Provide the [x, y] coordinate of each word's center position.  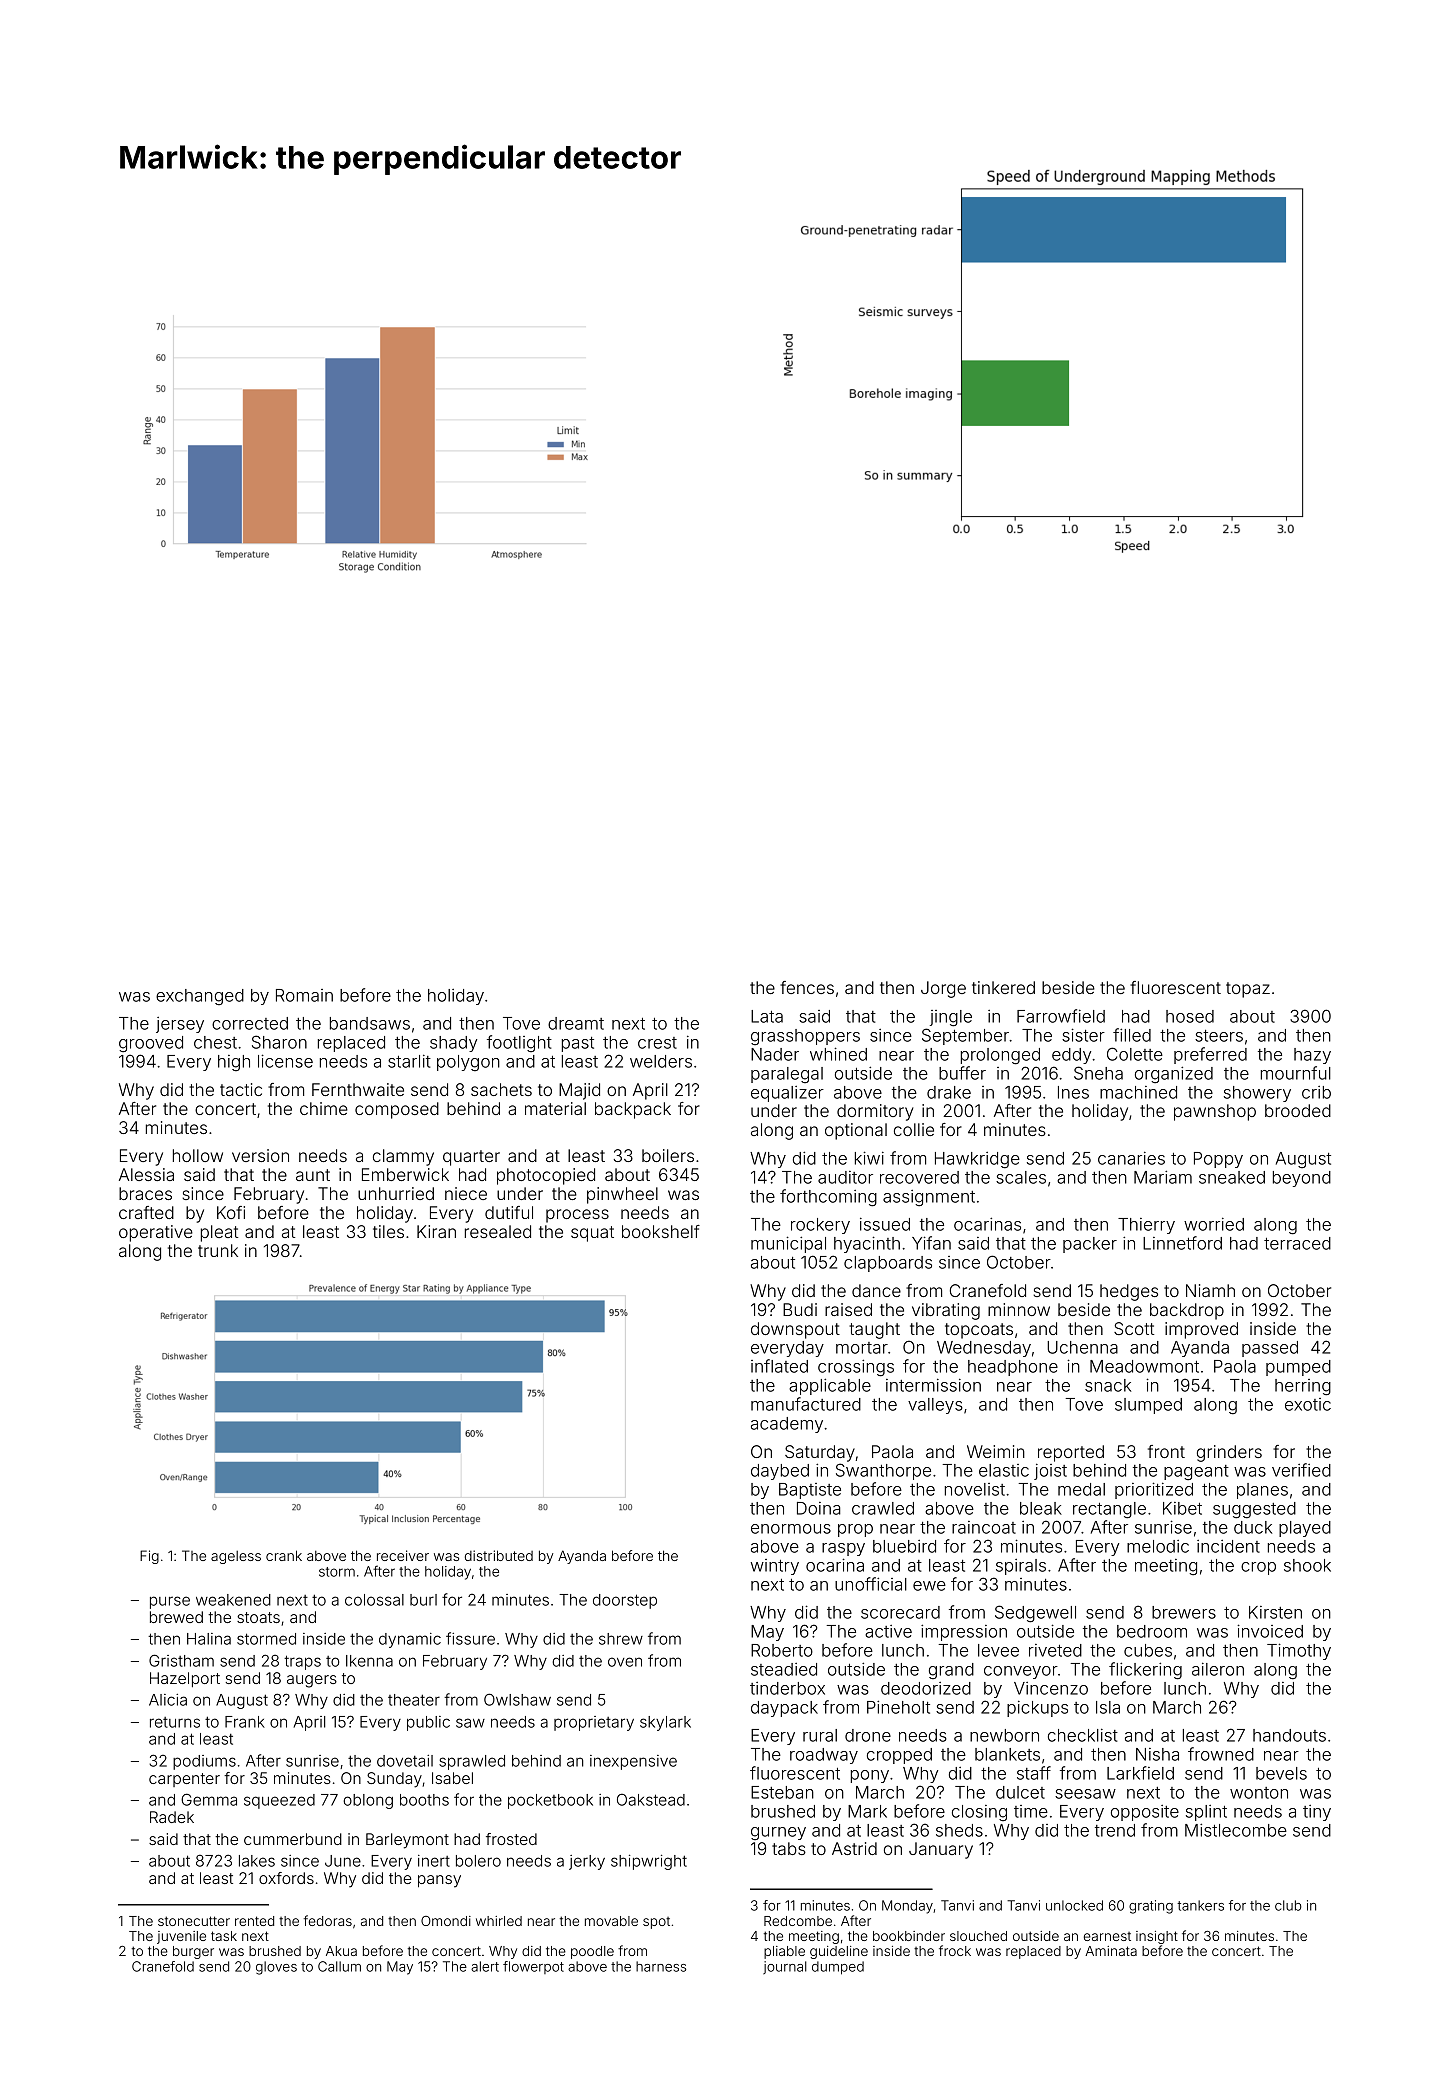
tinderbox [787, 1688]
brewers [1184, 1612]
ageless [236, 1557]
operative [156, 1233]
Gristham [181, 1660]
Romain [304, 995]
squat [592, 1234]
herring [1303, 1387]
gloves [276, 1968]
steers [1219, 1036]
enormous [791, 1529]
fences [807, 987]
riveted [1055, 1650]
